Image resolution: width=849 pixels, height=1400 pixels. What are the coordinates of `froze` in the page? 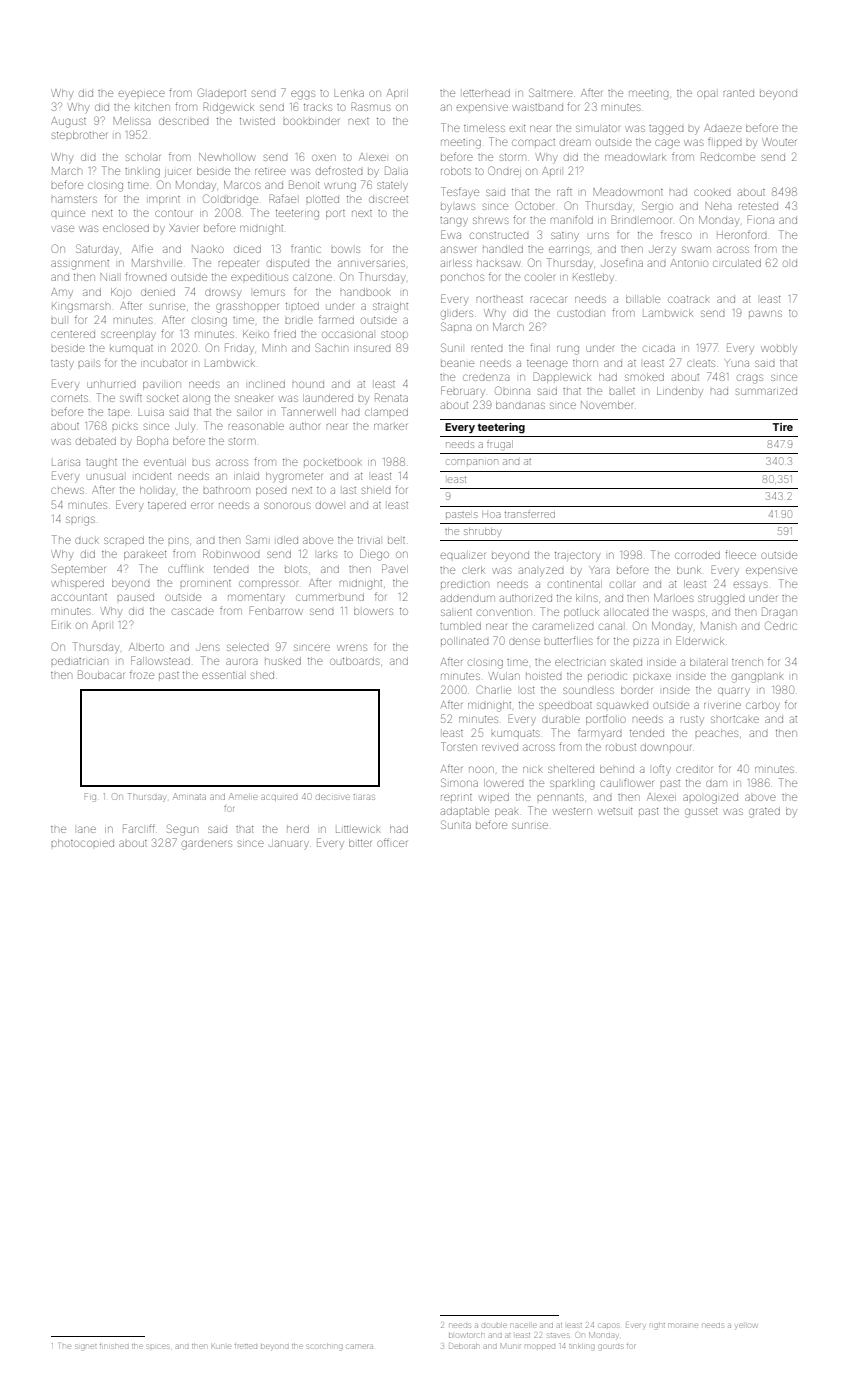 It's located at (142, 674).
